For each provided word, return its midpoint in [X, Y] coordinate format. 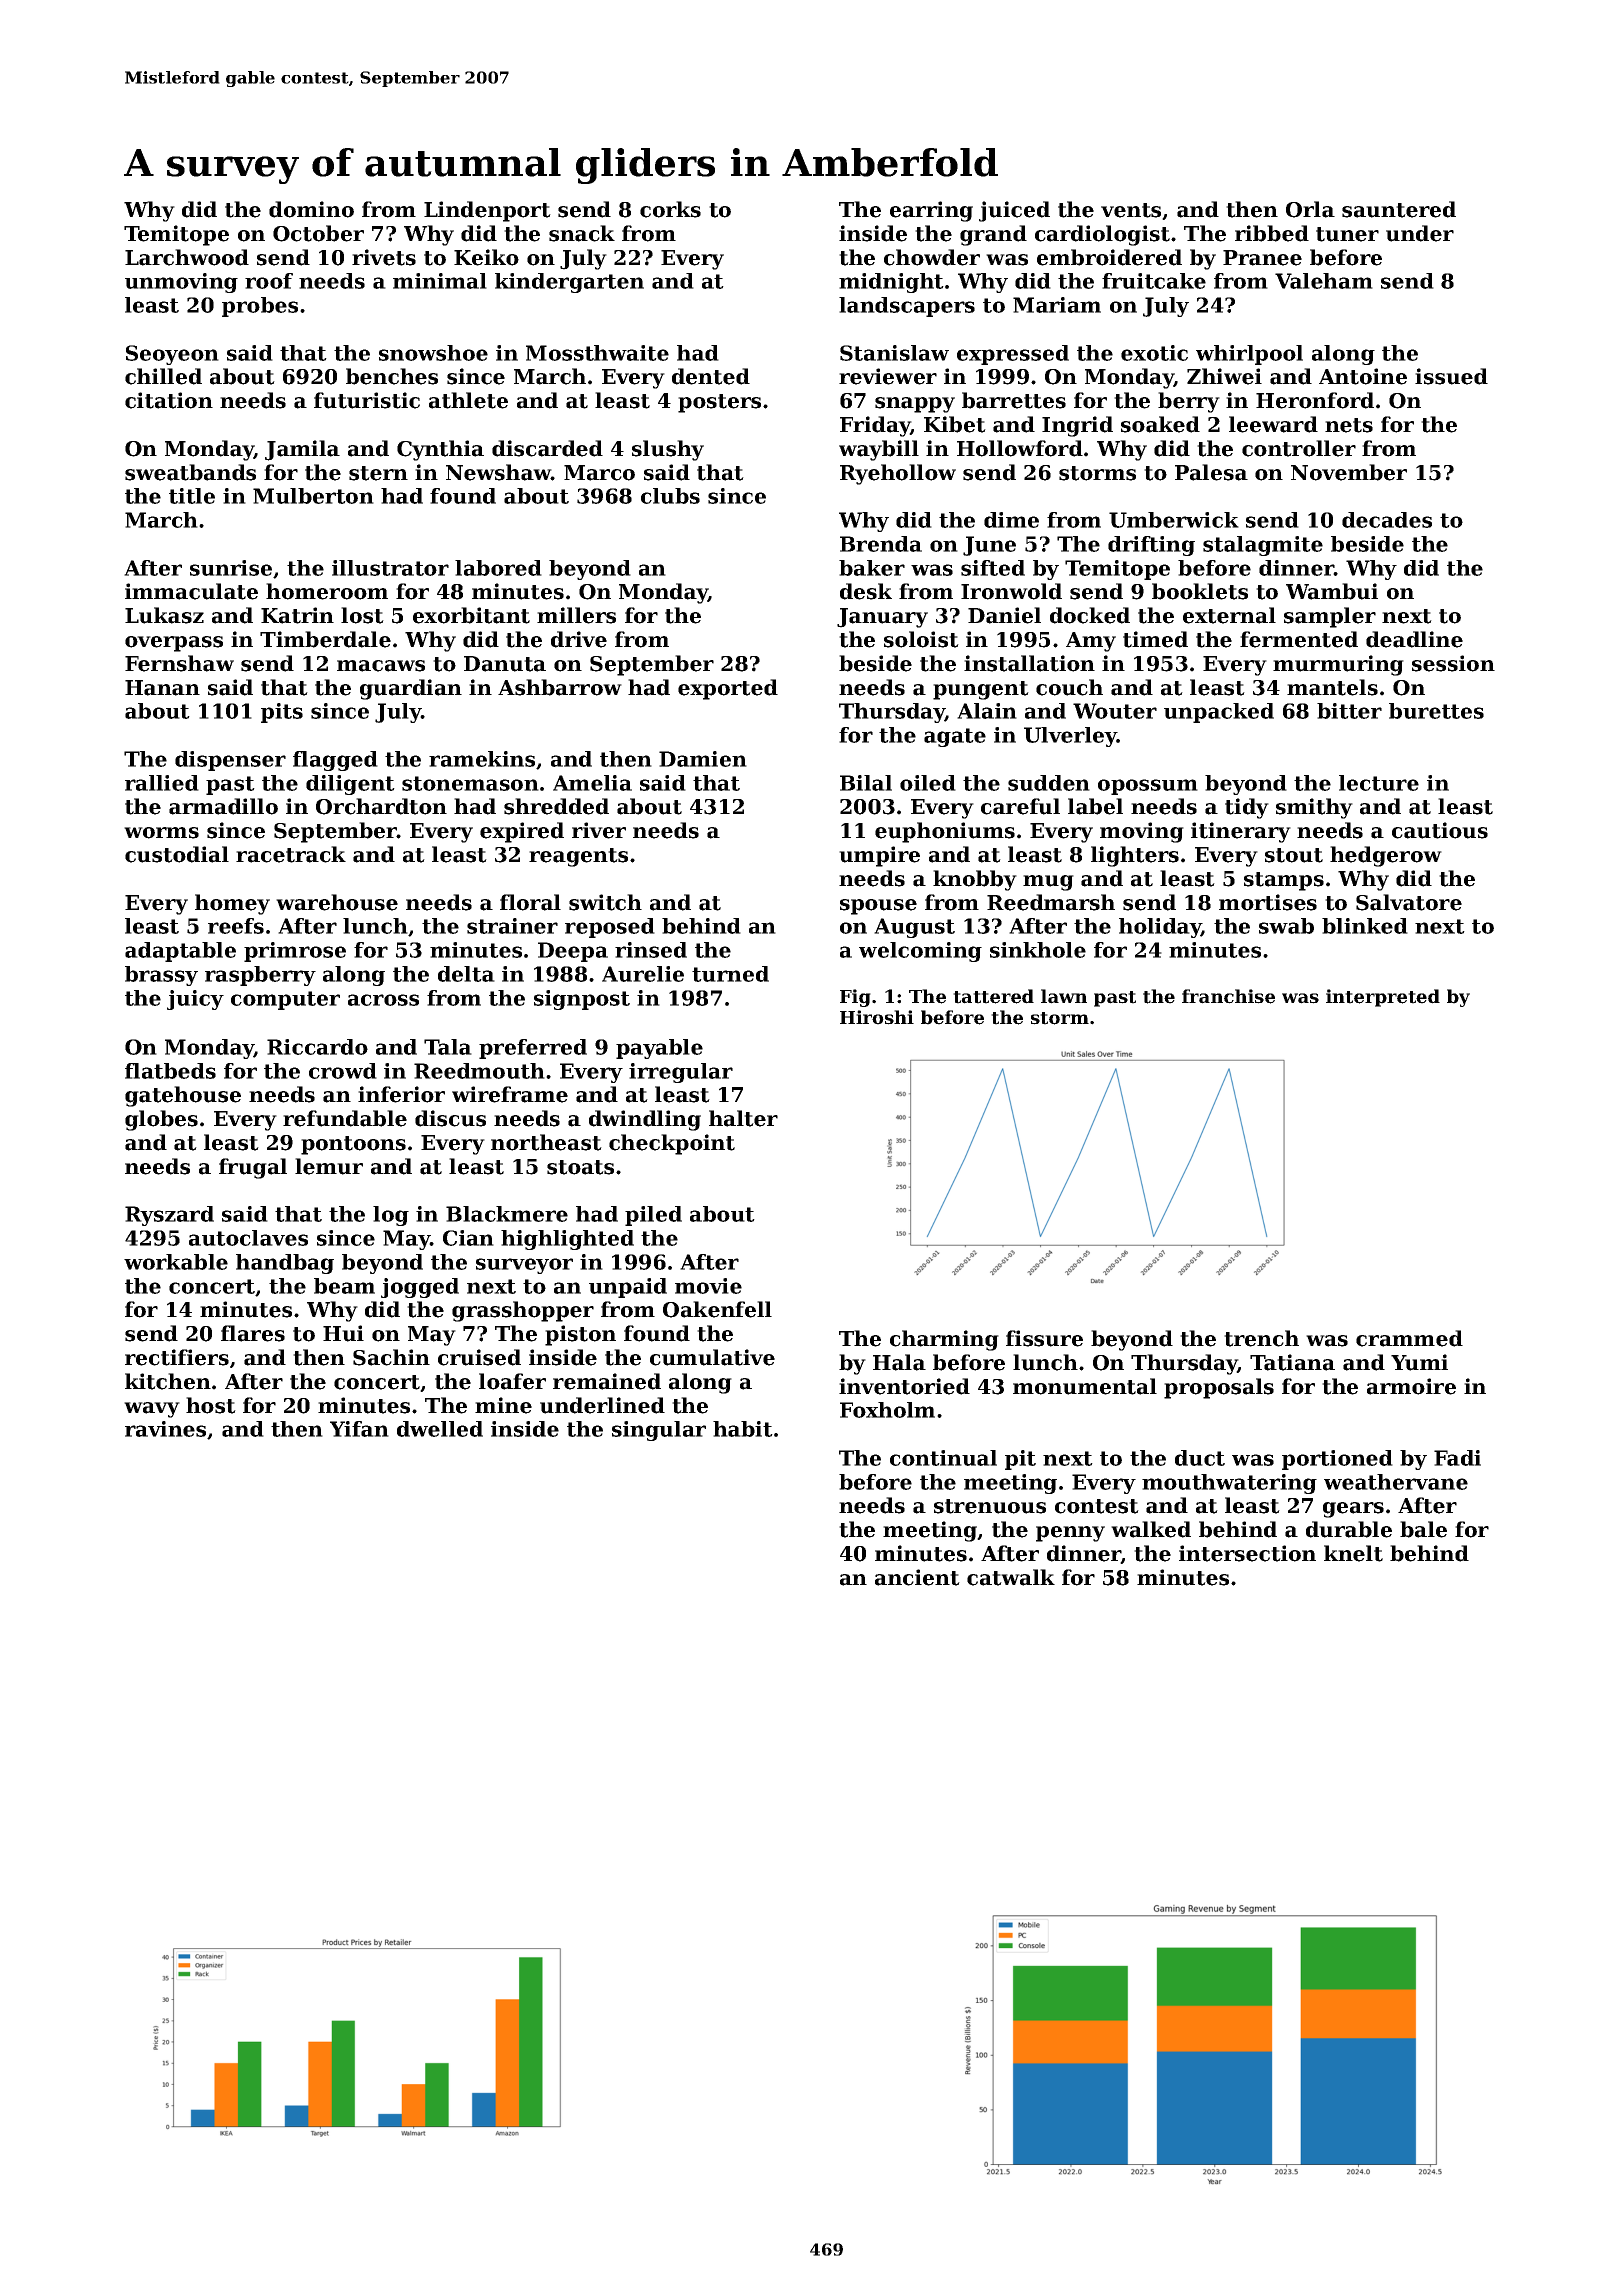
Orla [1310, 209]
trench [1261, 1338]
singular [659, 1431]
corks [670, 209]
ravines [165, 1429]
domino [311, 209]
